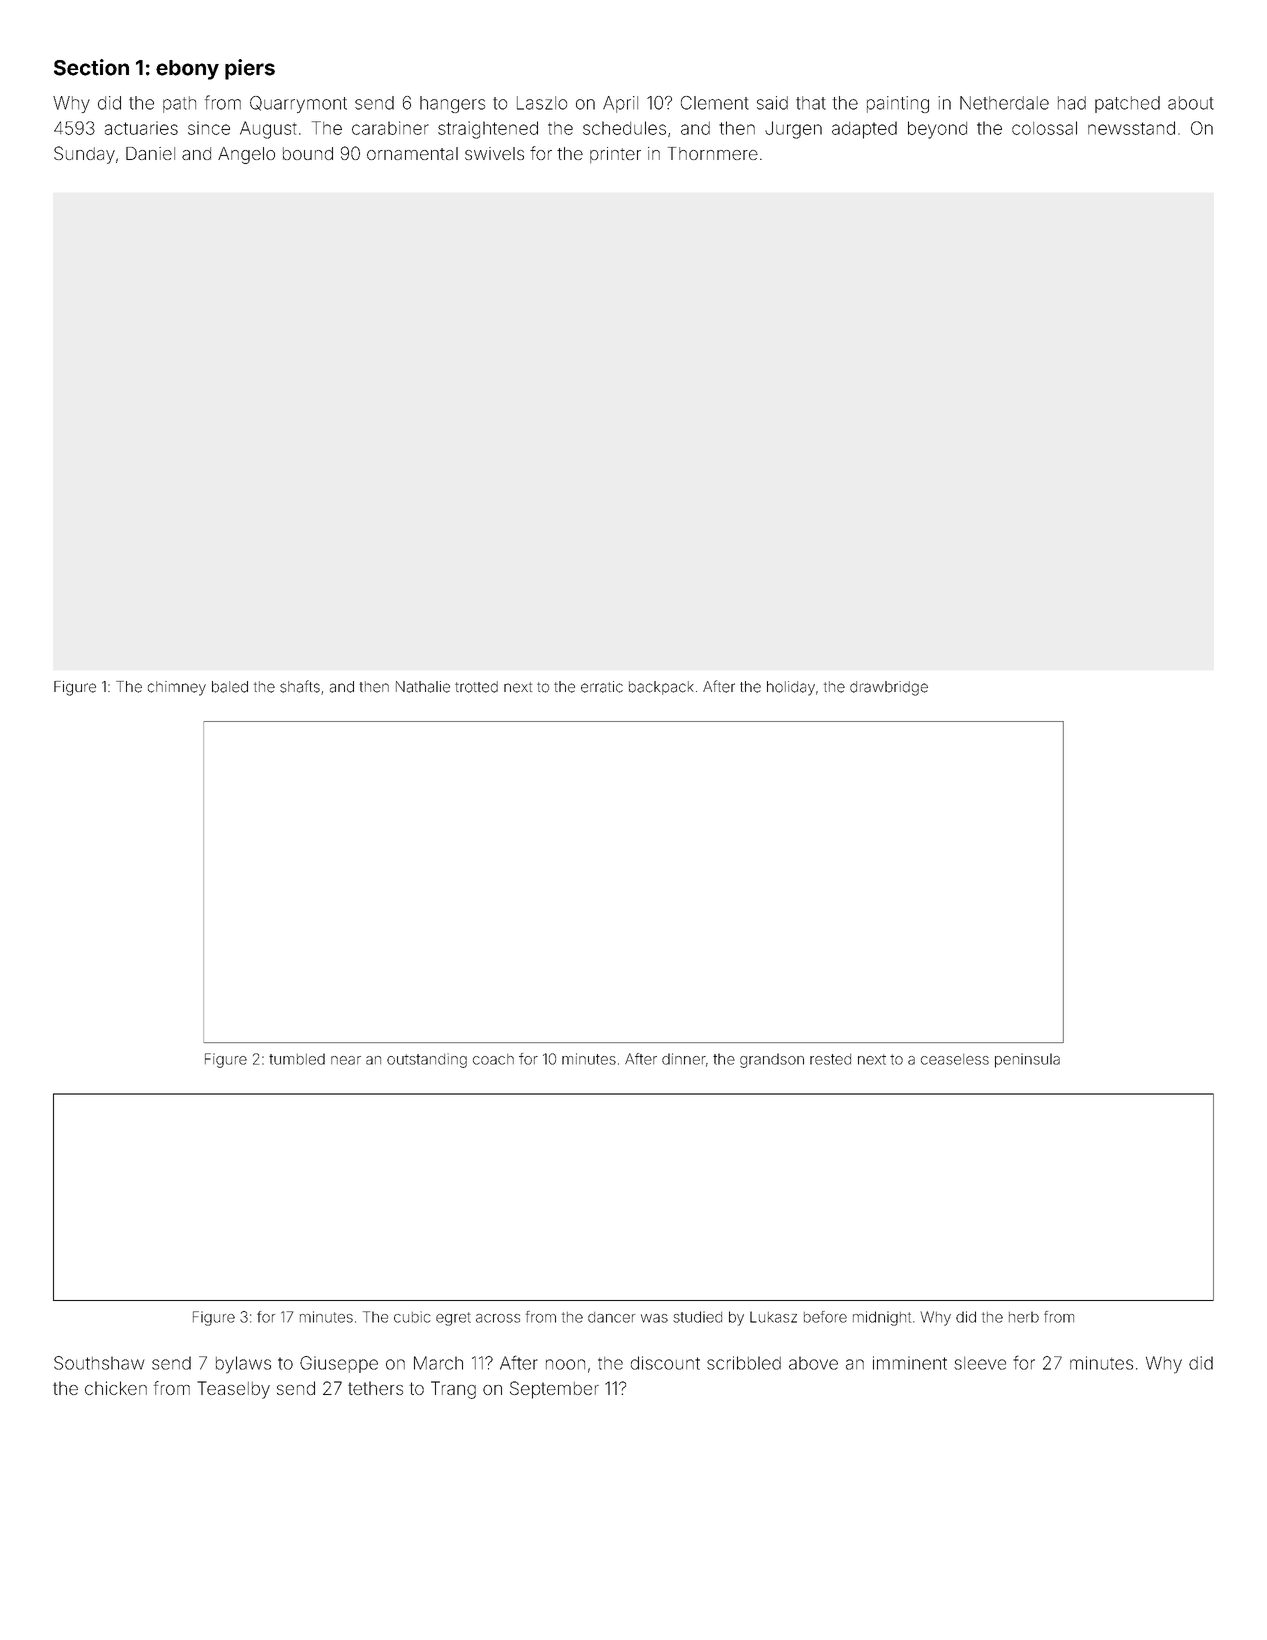 This page has width=1267, height=1640. What do you see at coordinates (830, 1059) in the page?
I see `rested` at bounding box center [830, 1059].
